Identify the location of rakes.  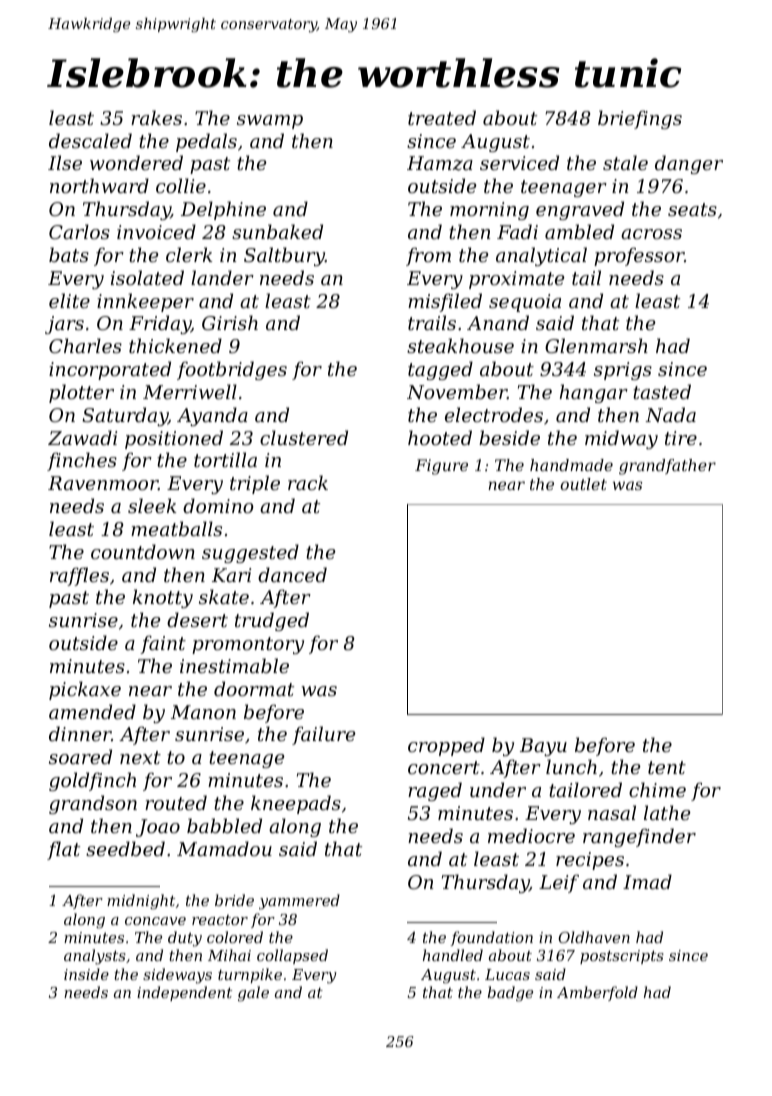
(156, 117).
